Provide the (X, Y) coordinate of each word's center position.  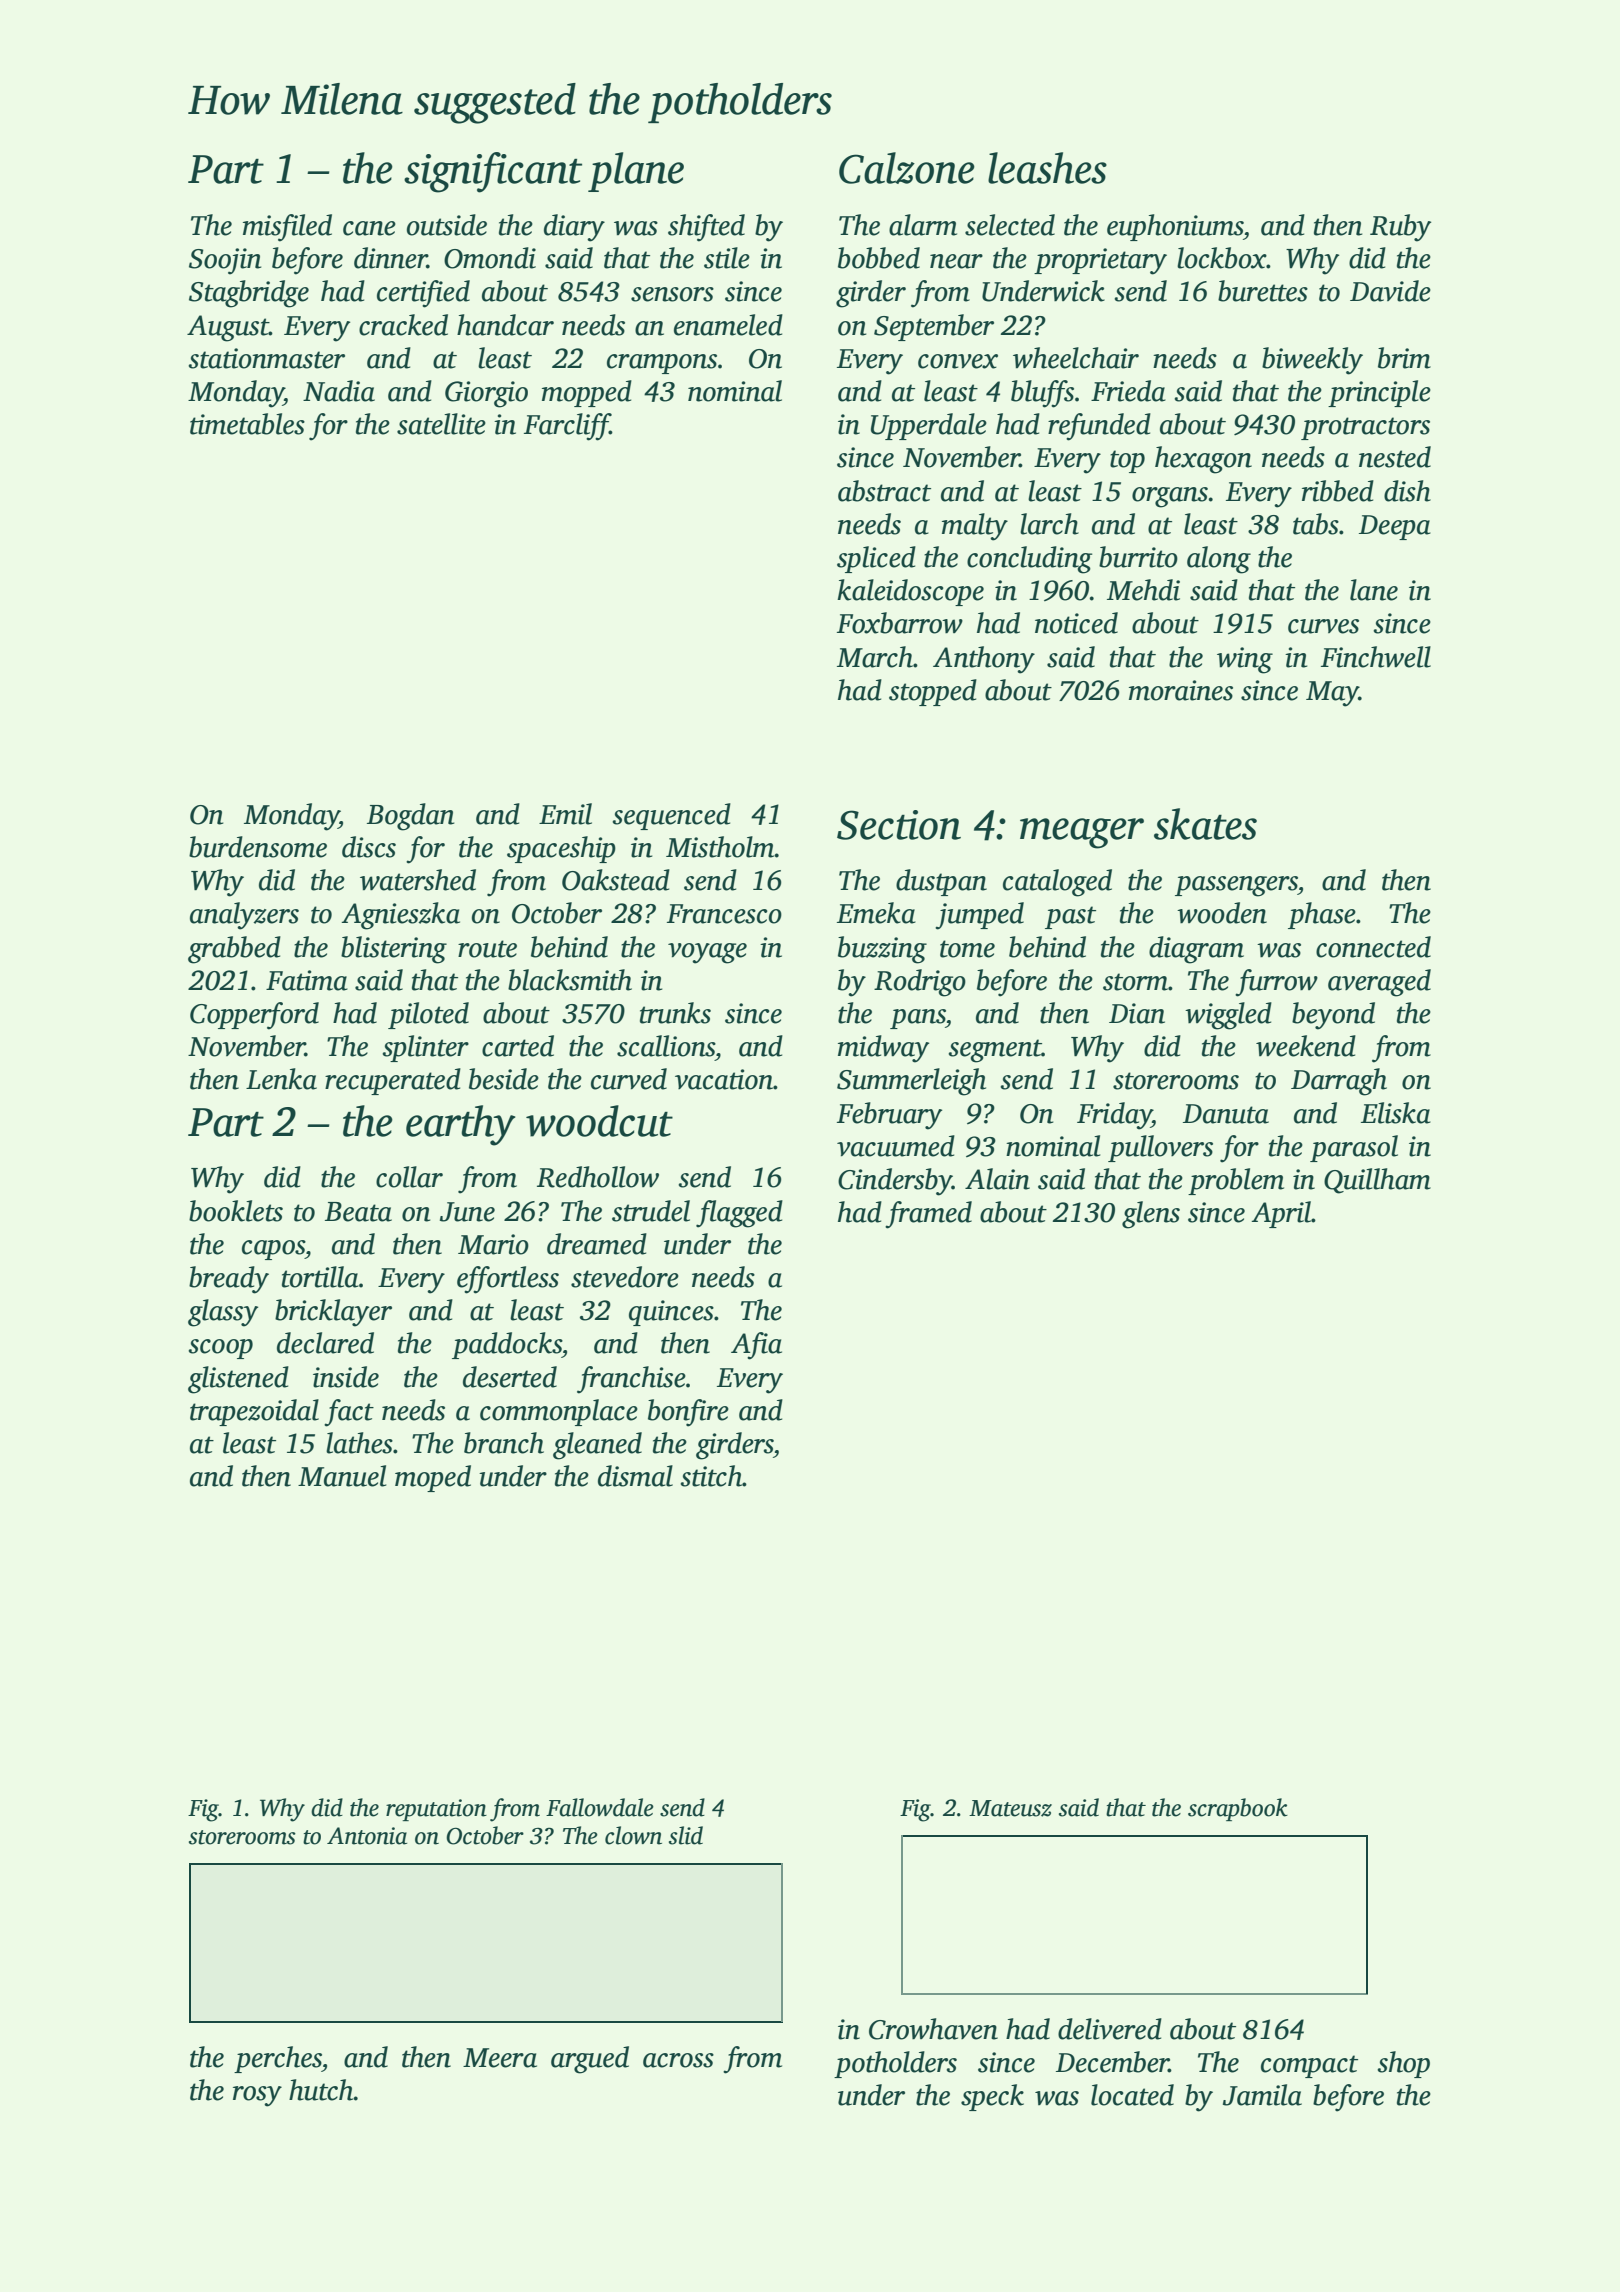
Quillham (1377, 1181)
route (487, 949)
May (1332, 694)
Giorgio (486, 394)
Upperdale (929, 426)
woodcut (599, 1121)
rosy (257, 2096)
